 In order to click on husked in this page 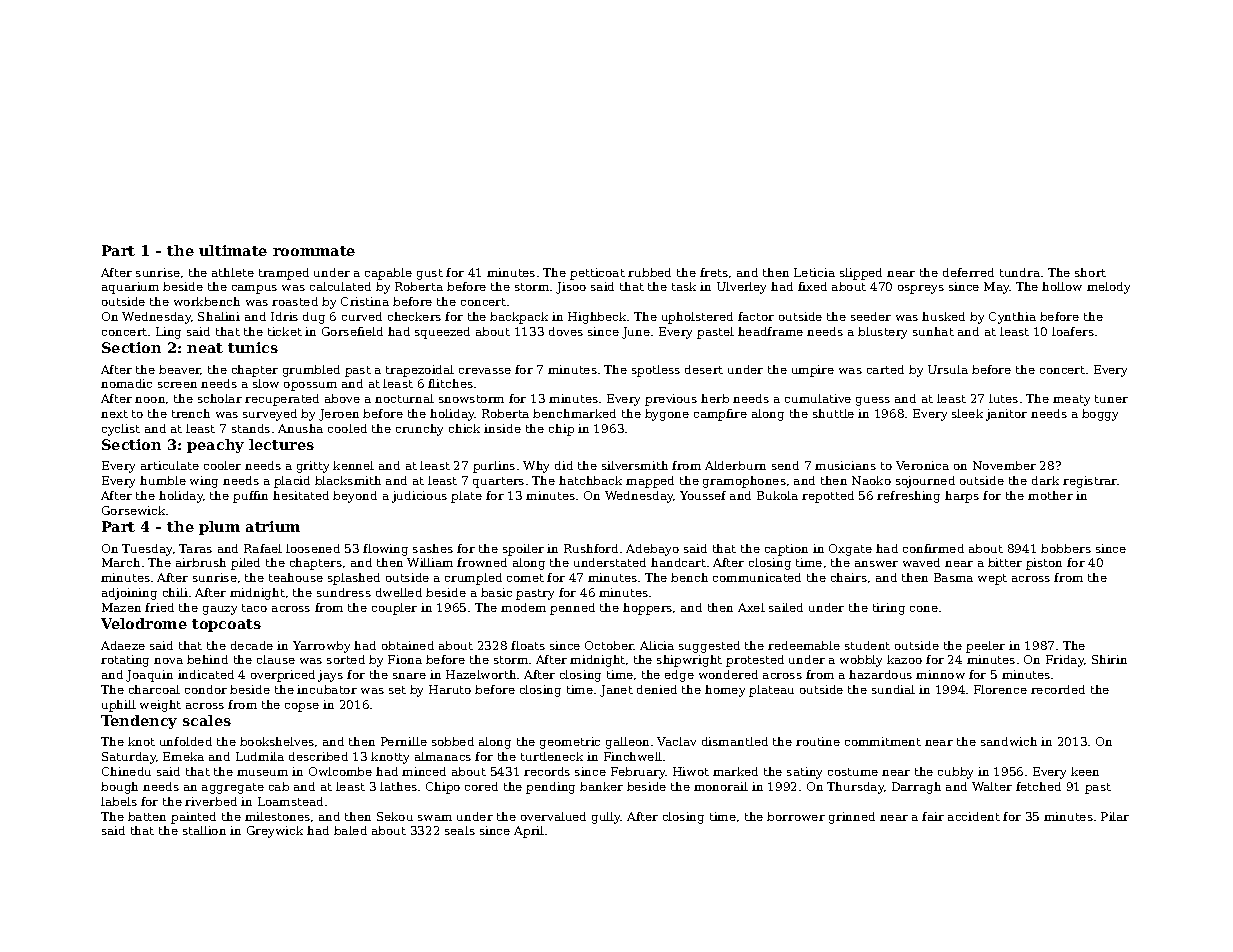, I will do `click(943, 316)`.
